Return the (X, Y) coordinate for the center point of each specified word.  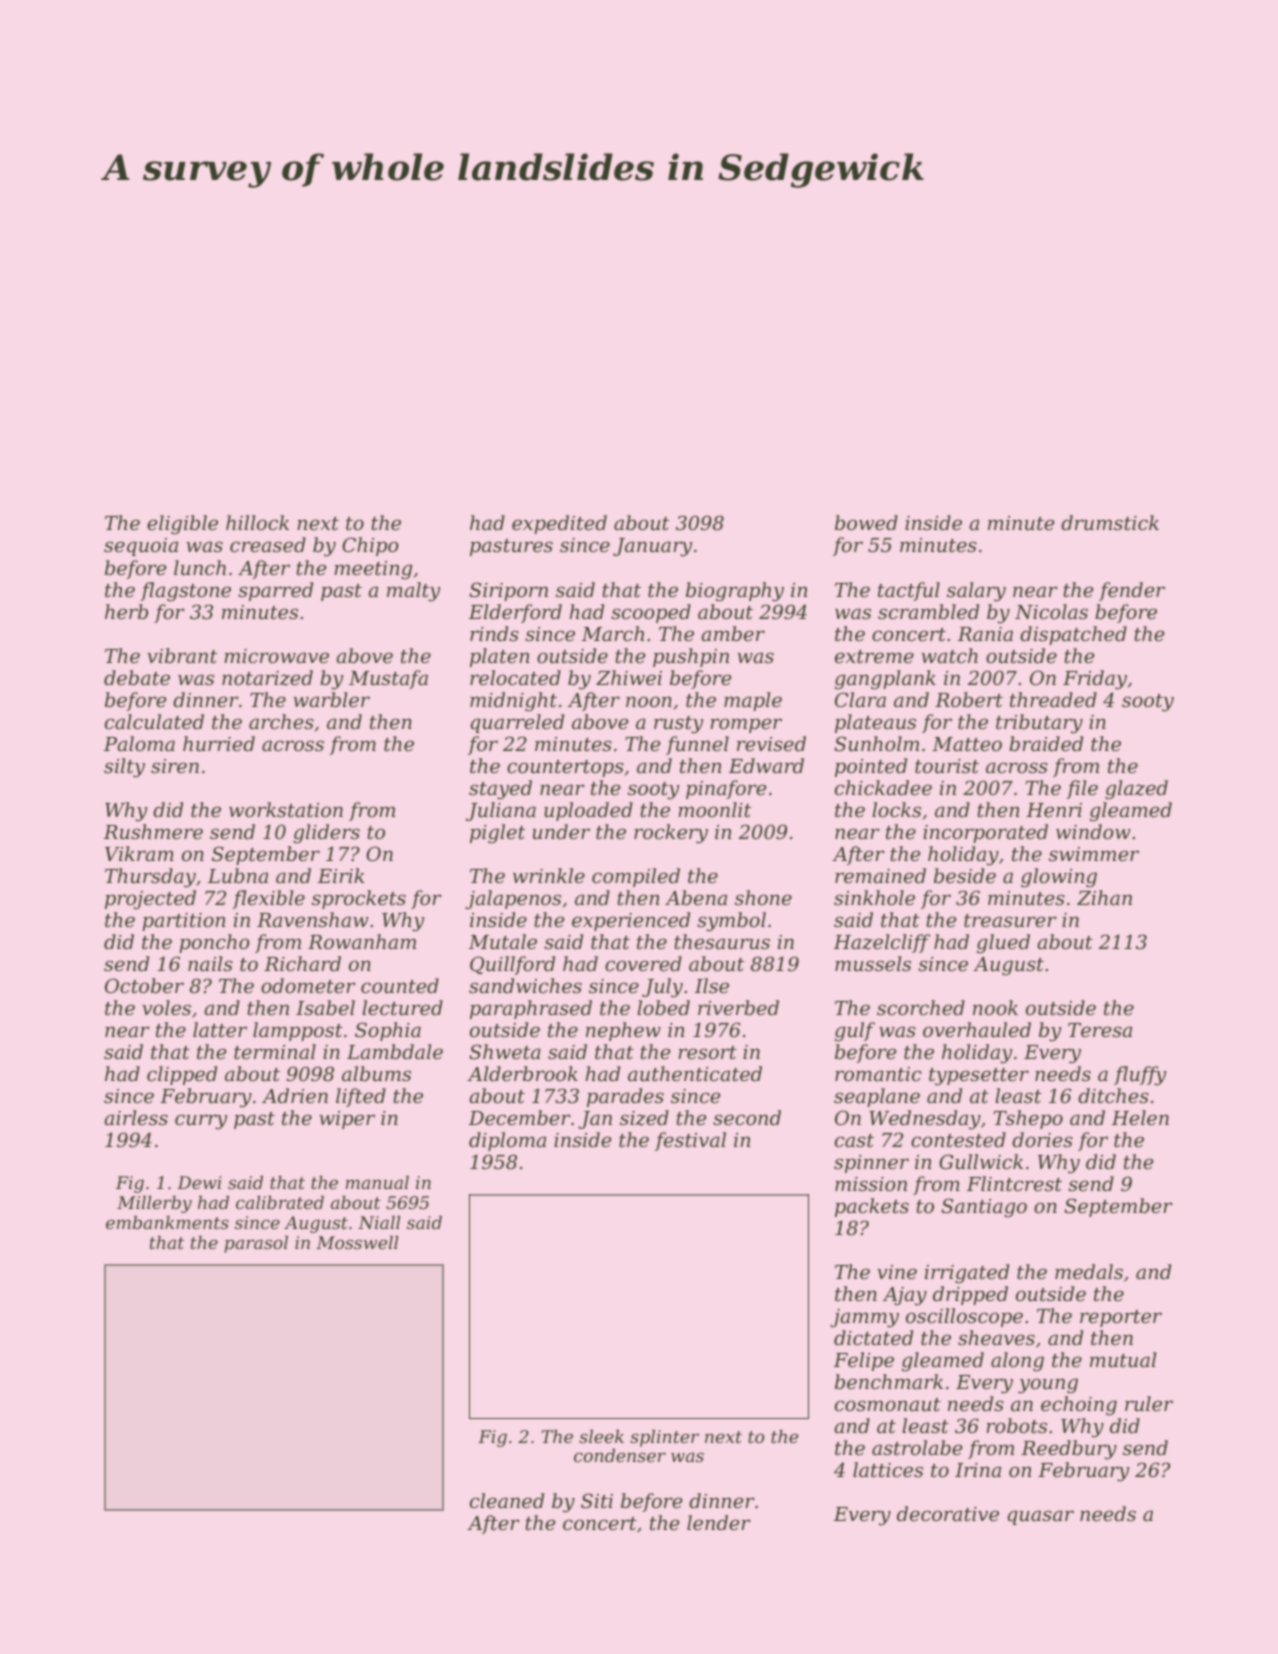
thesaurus (722, 941)
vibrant (182, 655)
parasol (256, 1244)
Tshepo (1028, 1119)
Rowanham (362, 941)
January (653, 547)
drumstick (1110, 522)
